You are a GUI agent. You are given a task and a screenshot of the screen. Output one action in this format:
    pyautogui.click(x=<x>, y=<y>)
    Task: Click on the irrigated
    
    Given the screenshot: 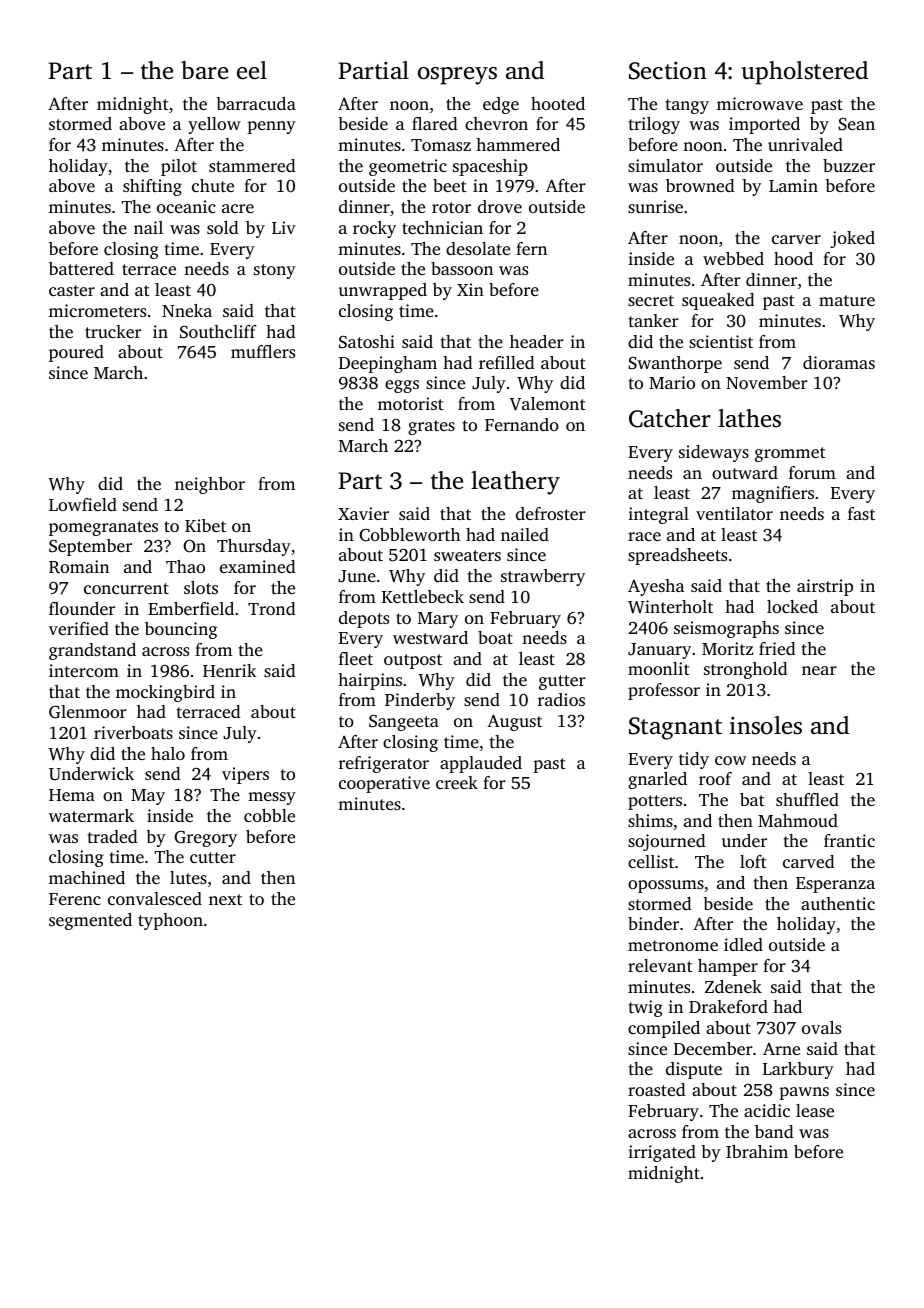 What is the action you would take?
    pyautogui.click(x=662, y=1153)
